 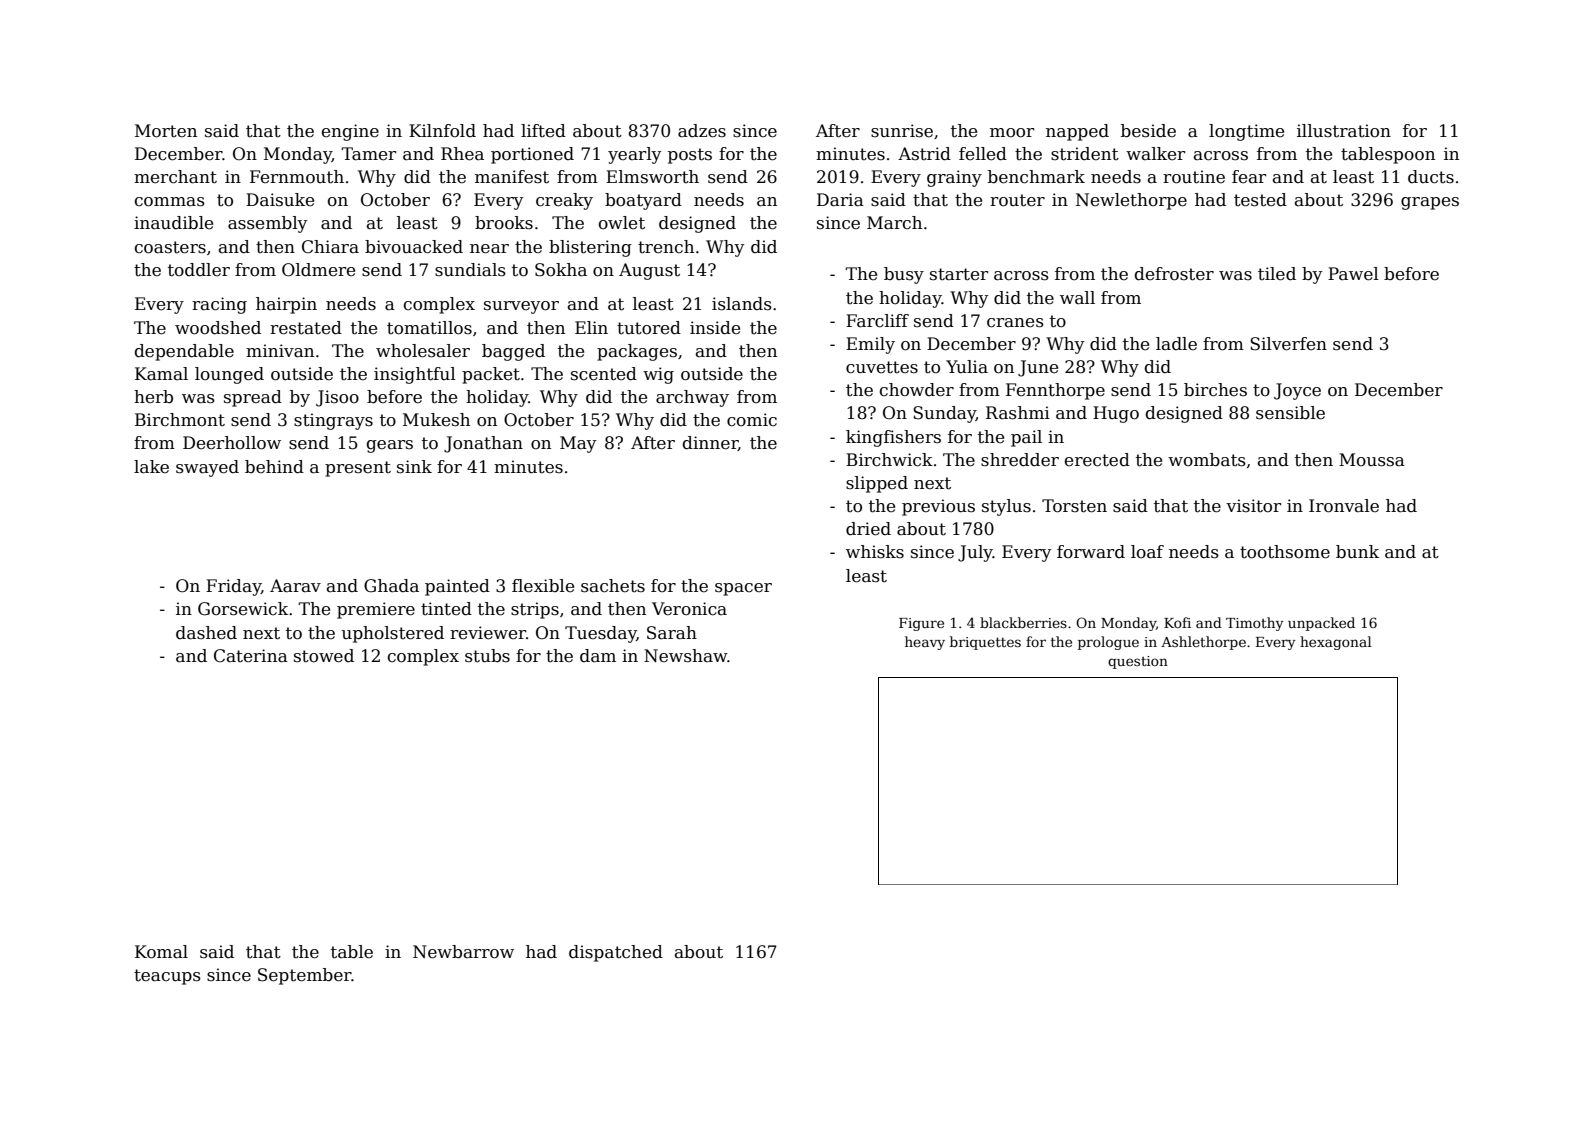 I want to click on trench, so click(x=666, y=247).
